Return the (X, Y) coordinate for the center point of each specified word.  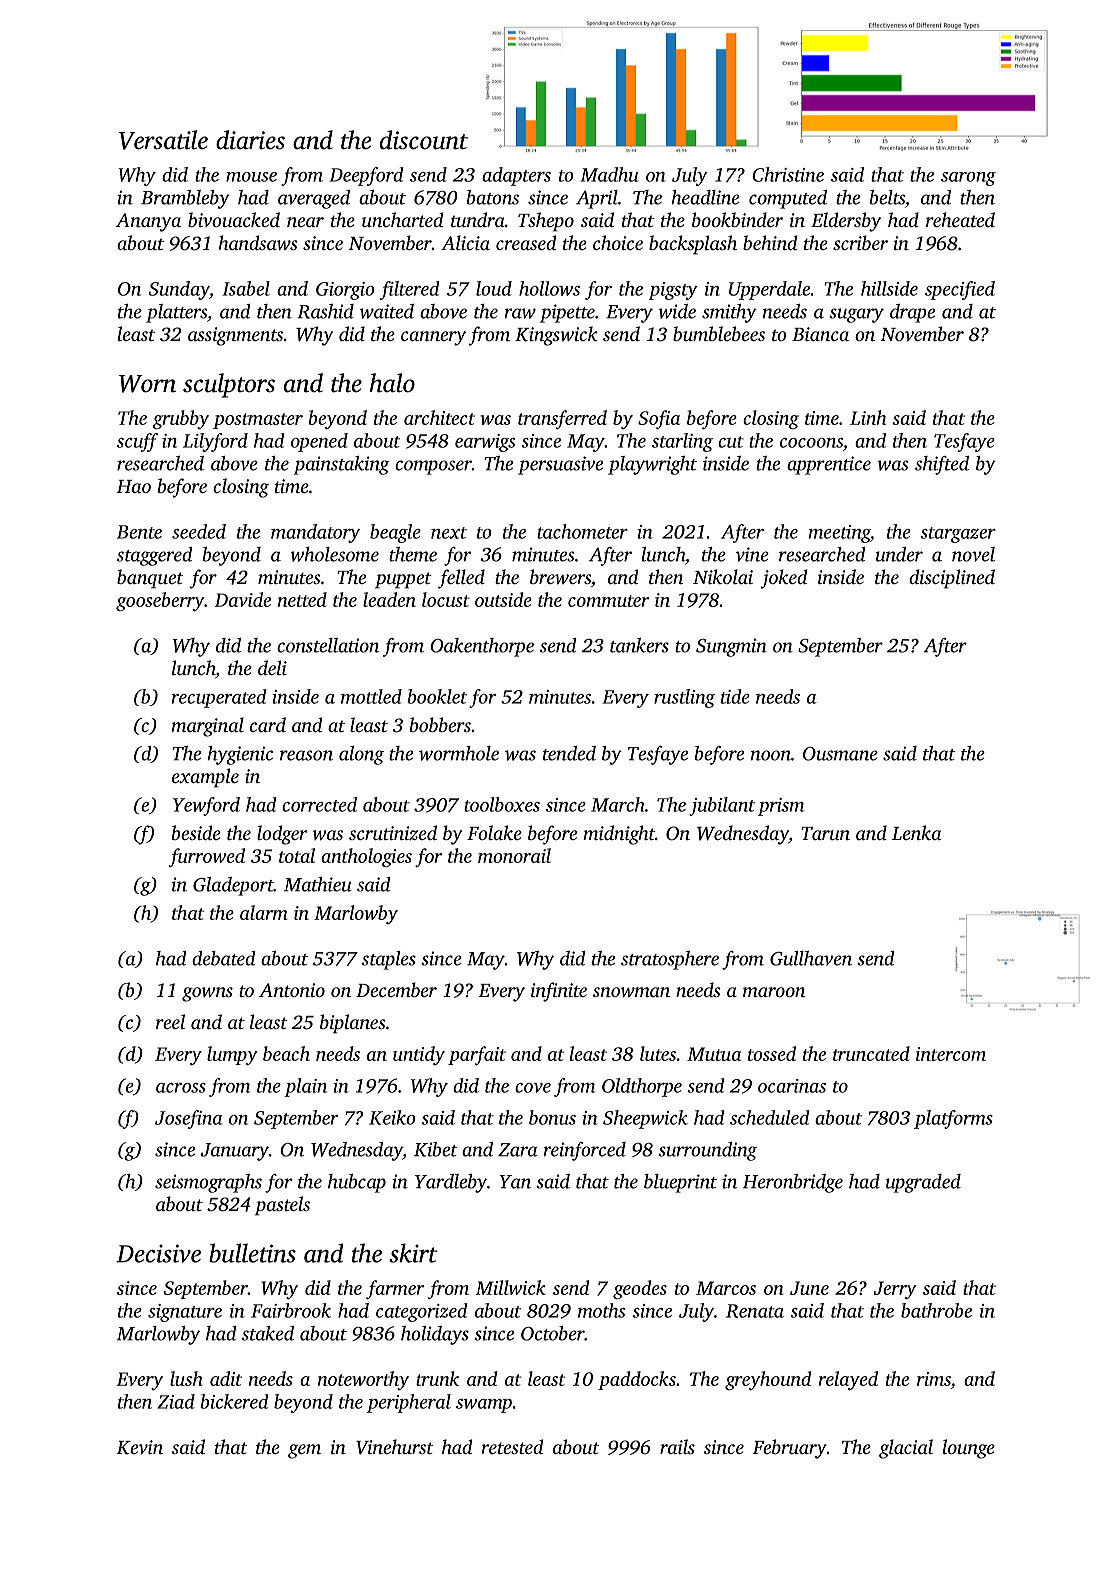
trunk (437, 1378)
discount (424, 140)
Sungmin (731, 647)
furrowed (207, 857)
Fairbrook (291, 1310)
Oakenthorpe (482, 647)
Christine (788, 174)
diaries (250, 140)
